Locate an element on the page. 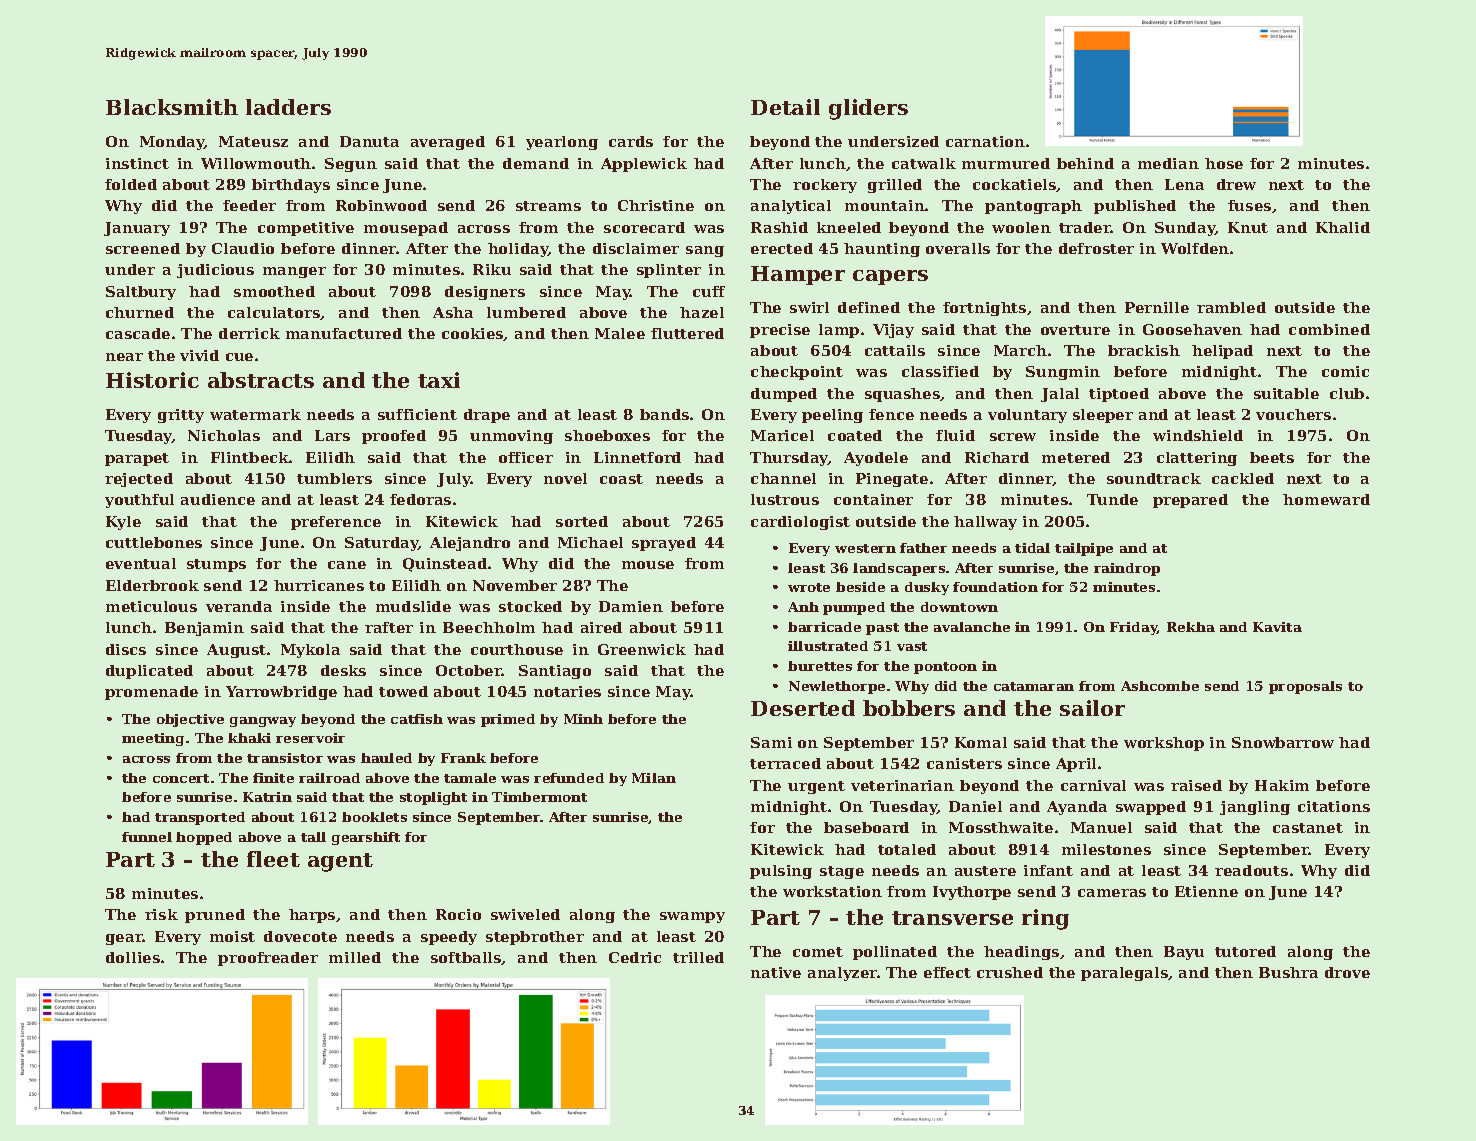 This document has width=1476, height=1141. carnival is located at coordinates (1093, 785).
